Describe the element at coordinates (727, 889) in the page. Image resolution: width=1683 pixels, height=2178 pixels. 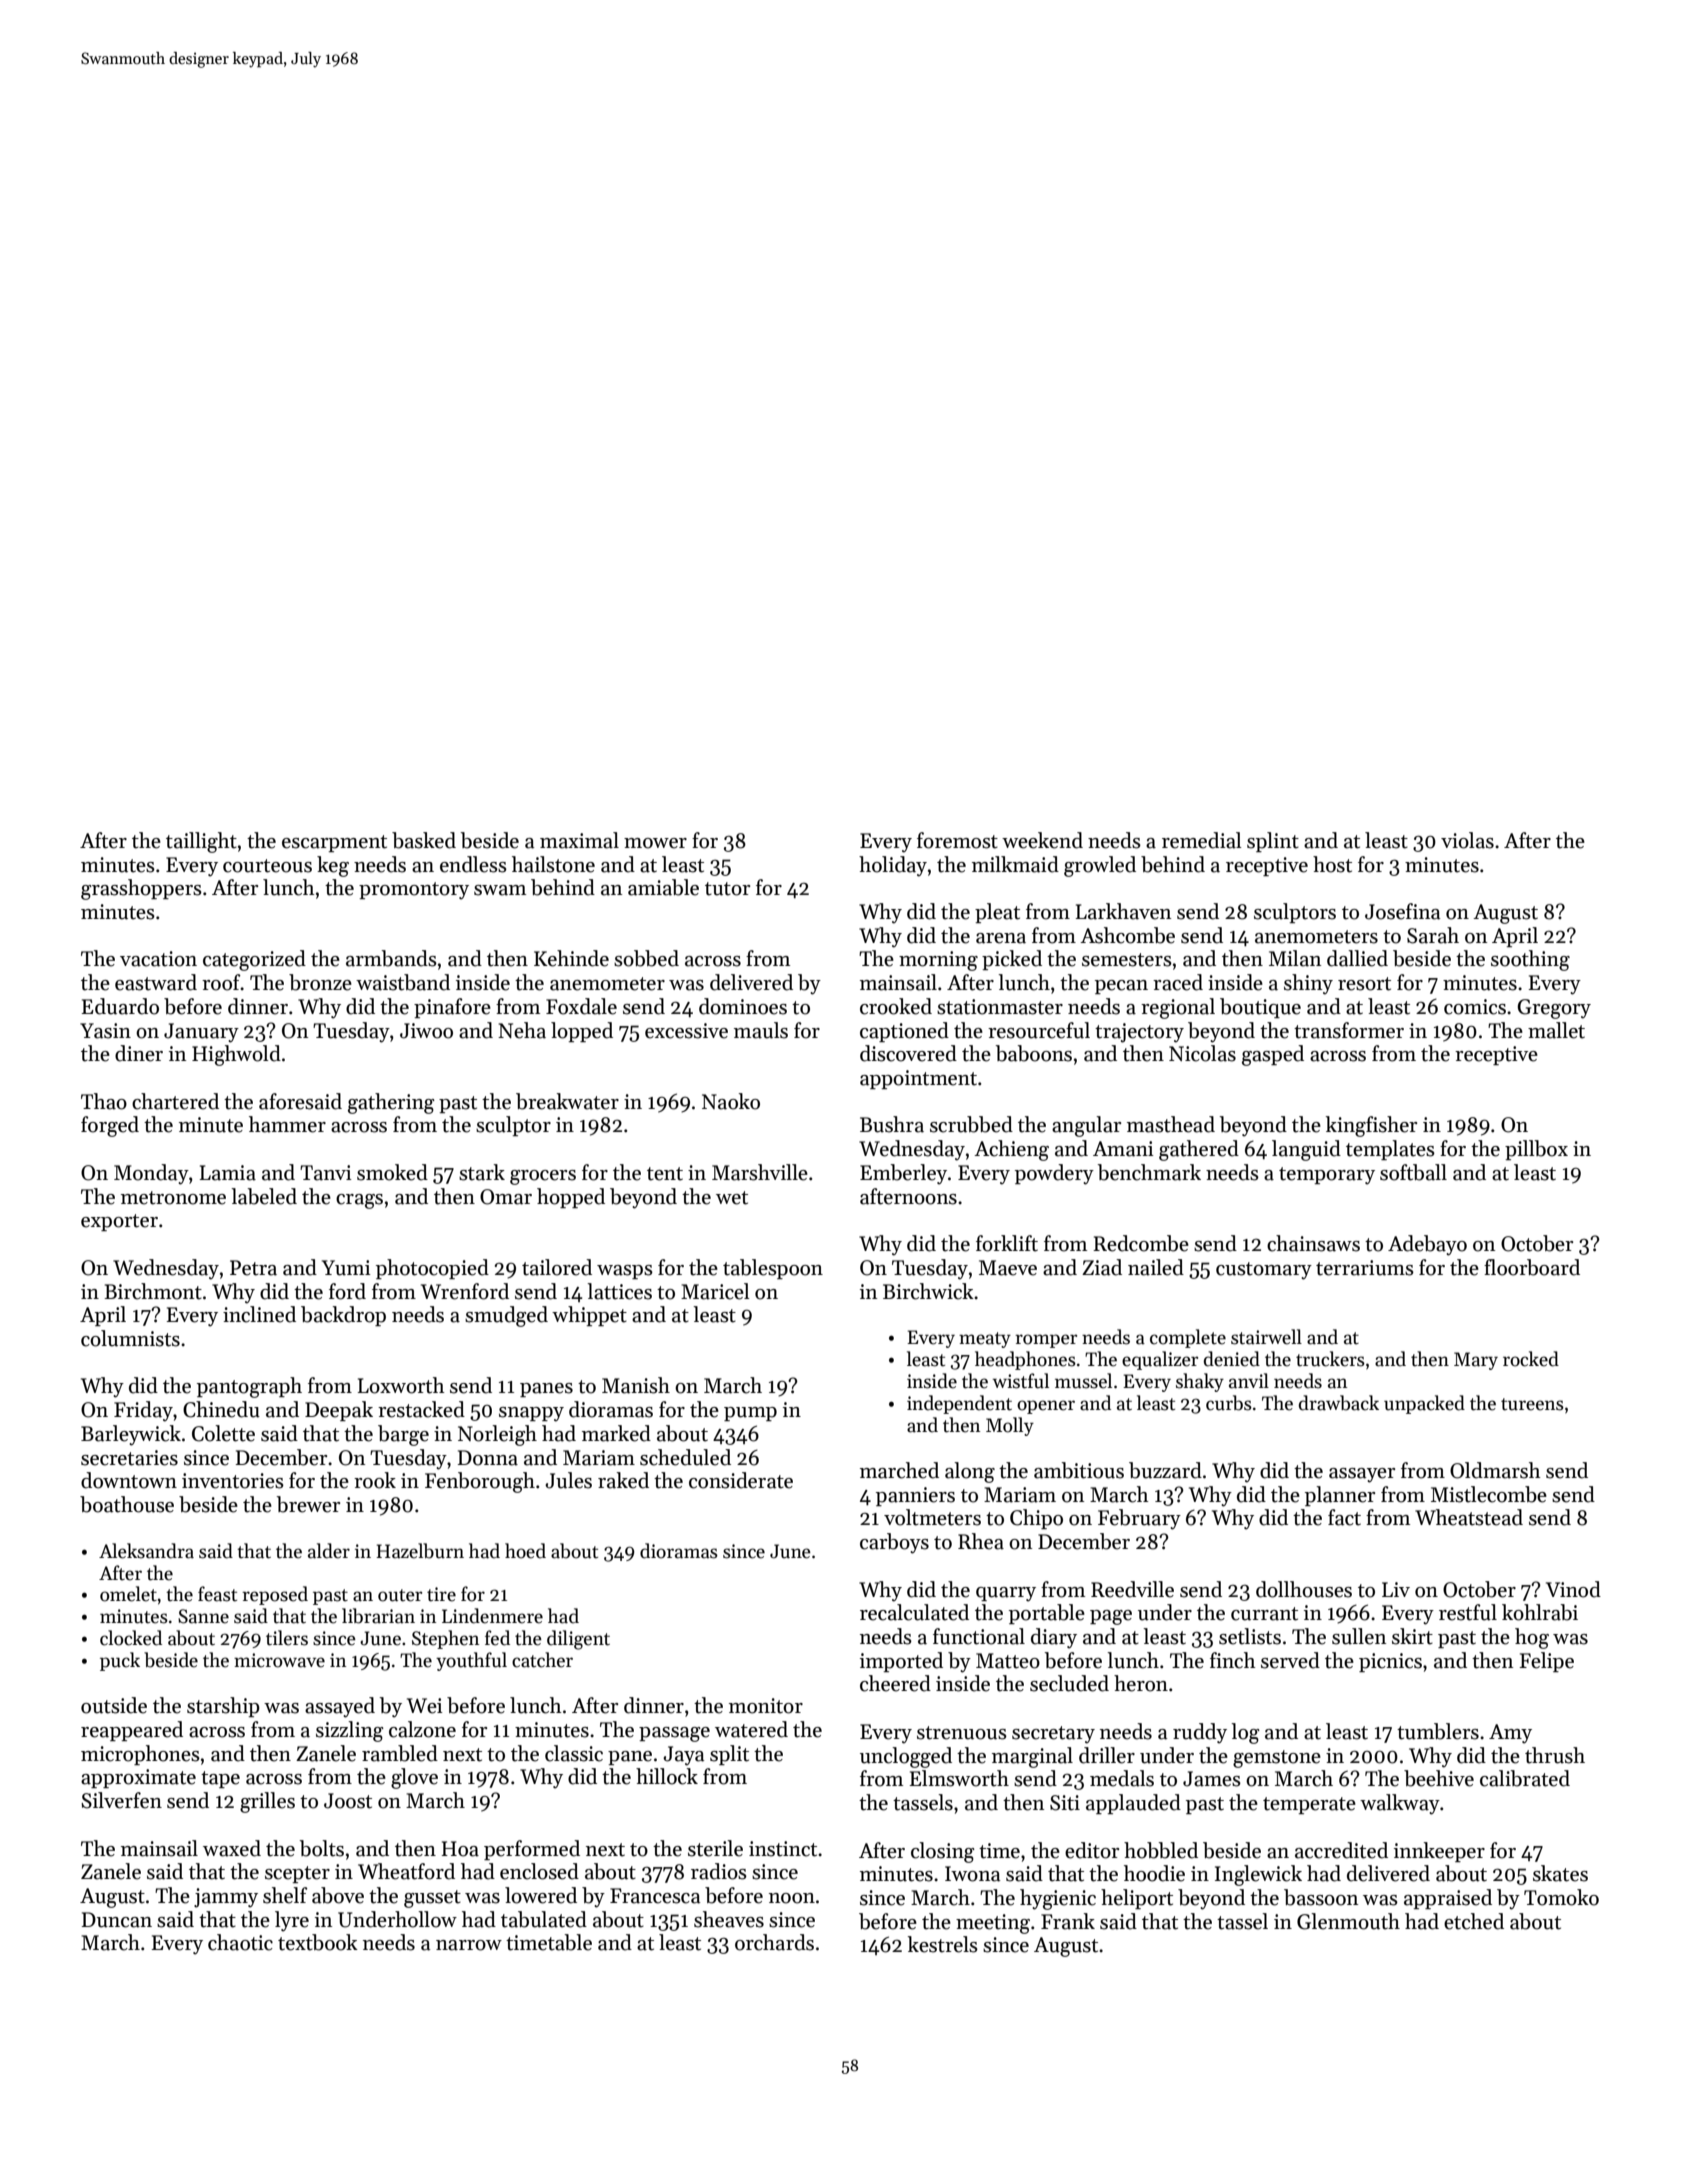
I see `tutor` at that location.
